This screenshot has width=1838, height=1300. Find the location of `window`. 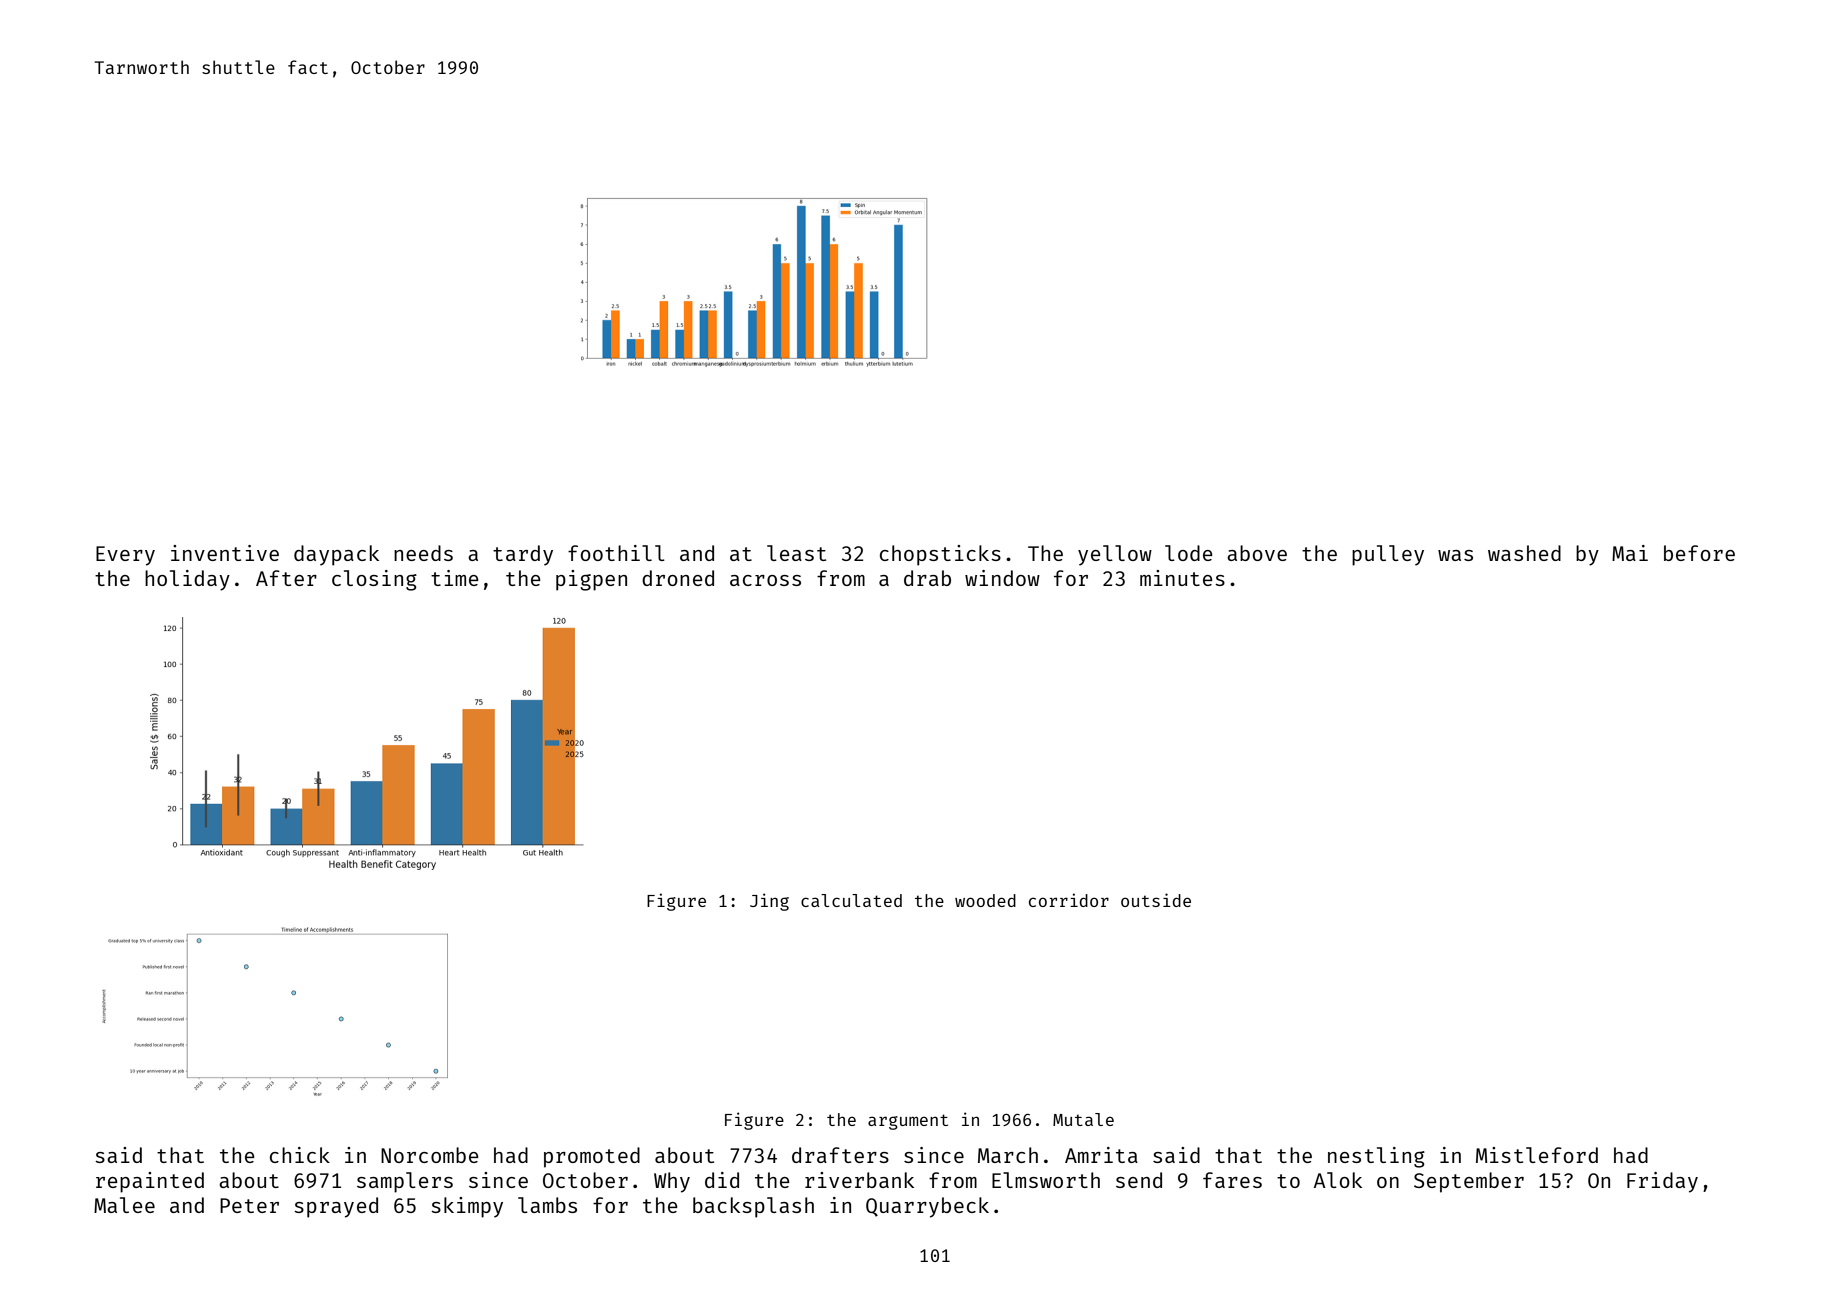

window is located at coordinates (1002, 578).
